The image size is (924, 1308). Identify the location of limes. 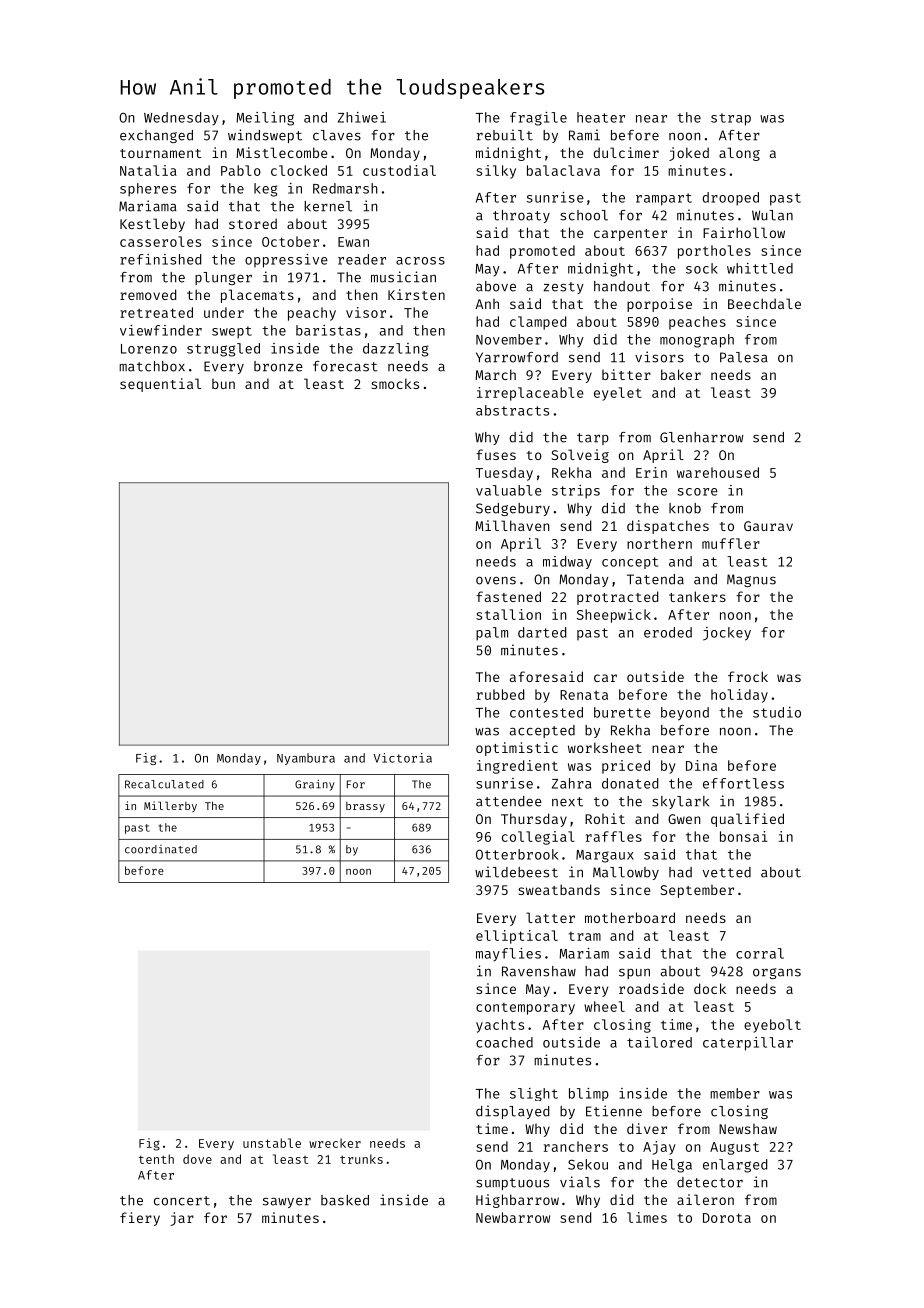
(647, 1217).
